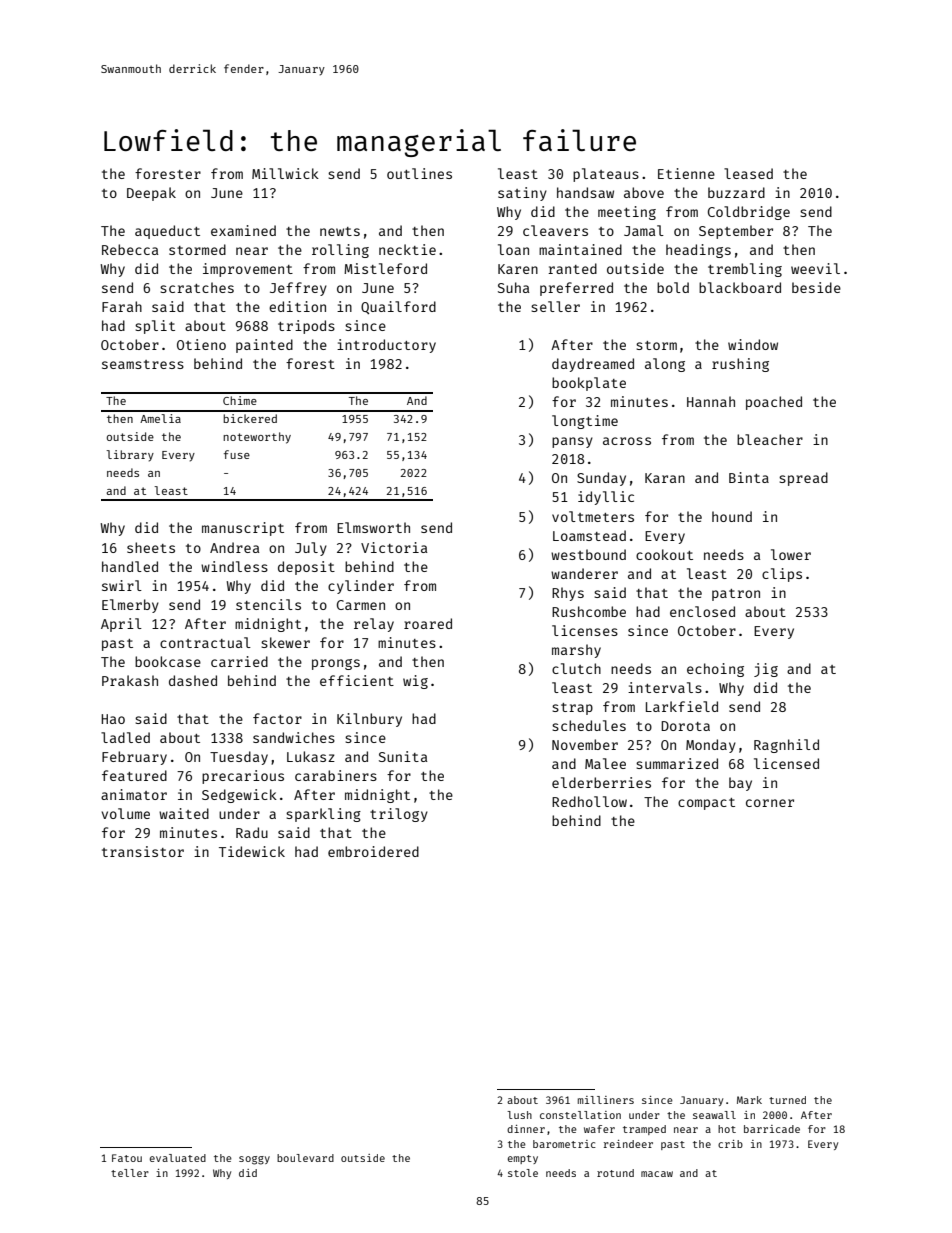 This document has width=952, height=1233. I want to click on poached, so click(774, 403).
